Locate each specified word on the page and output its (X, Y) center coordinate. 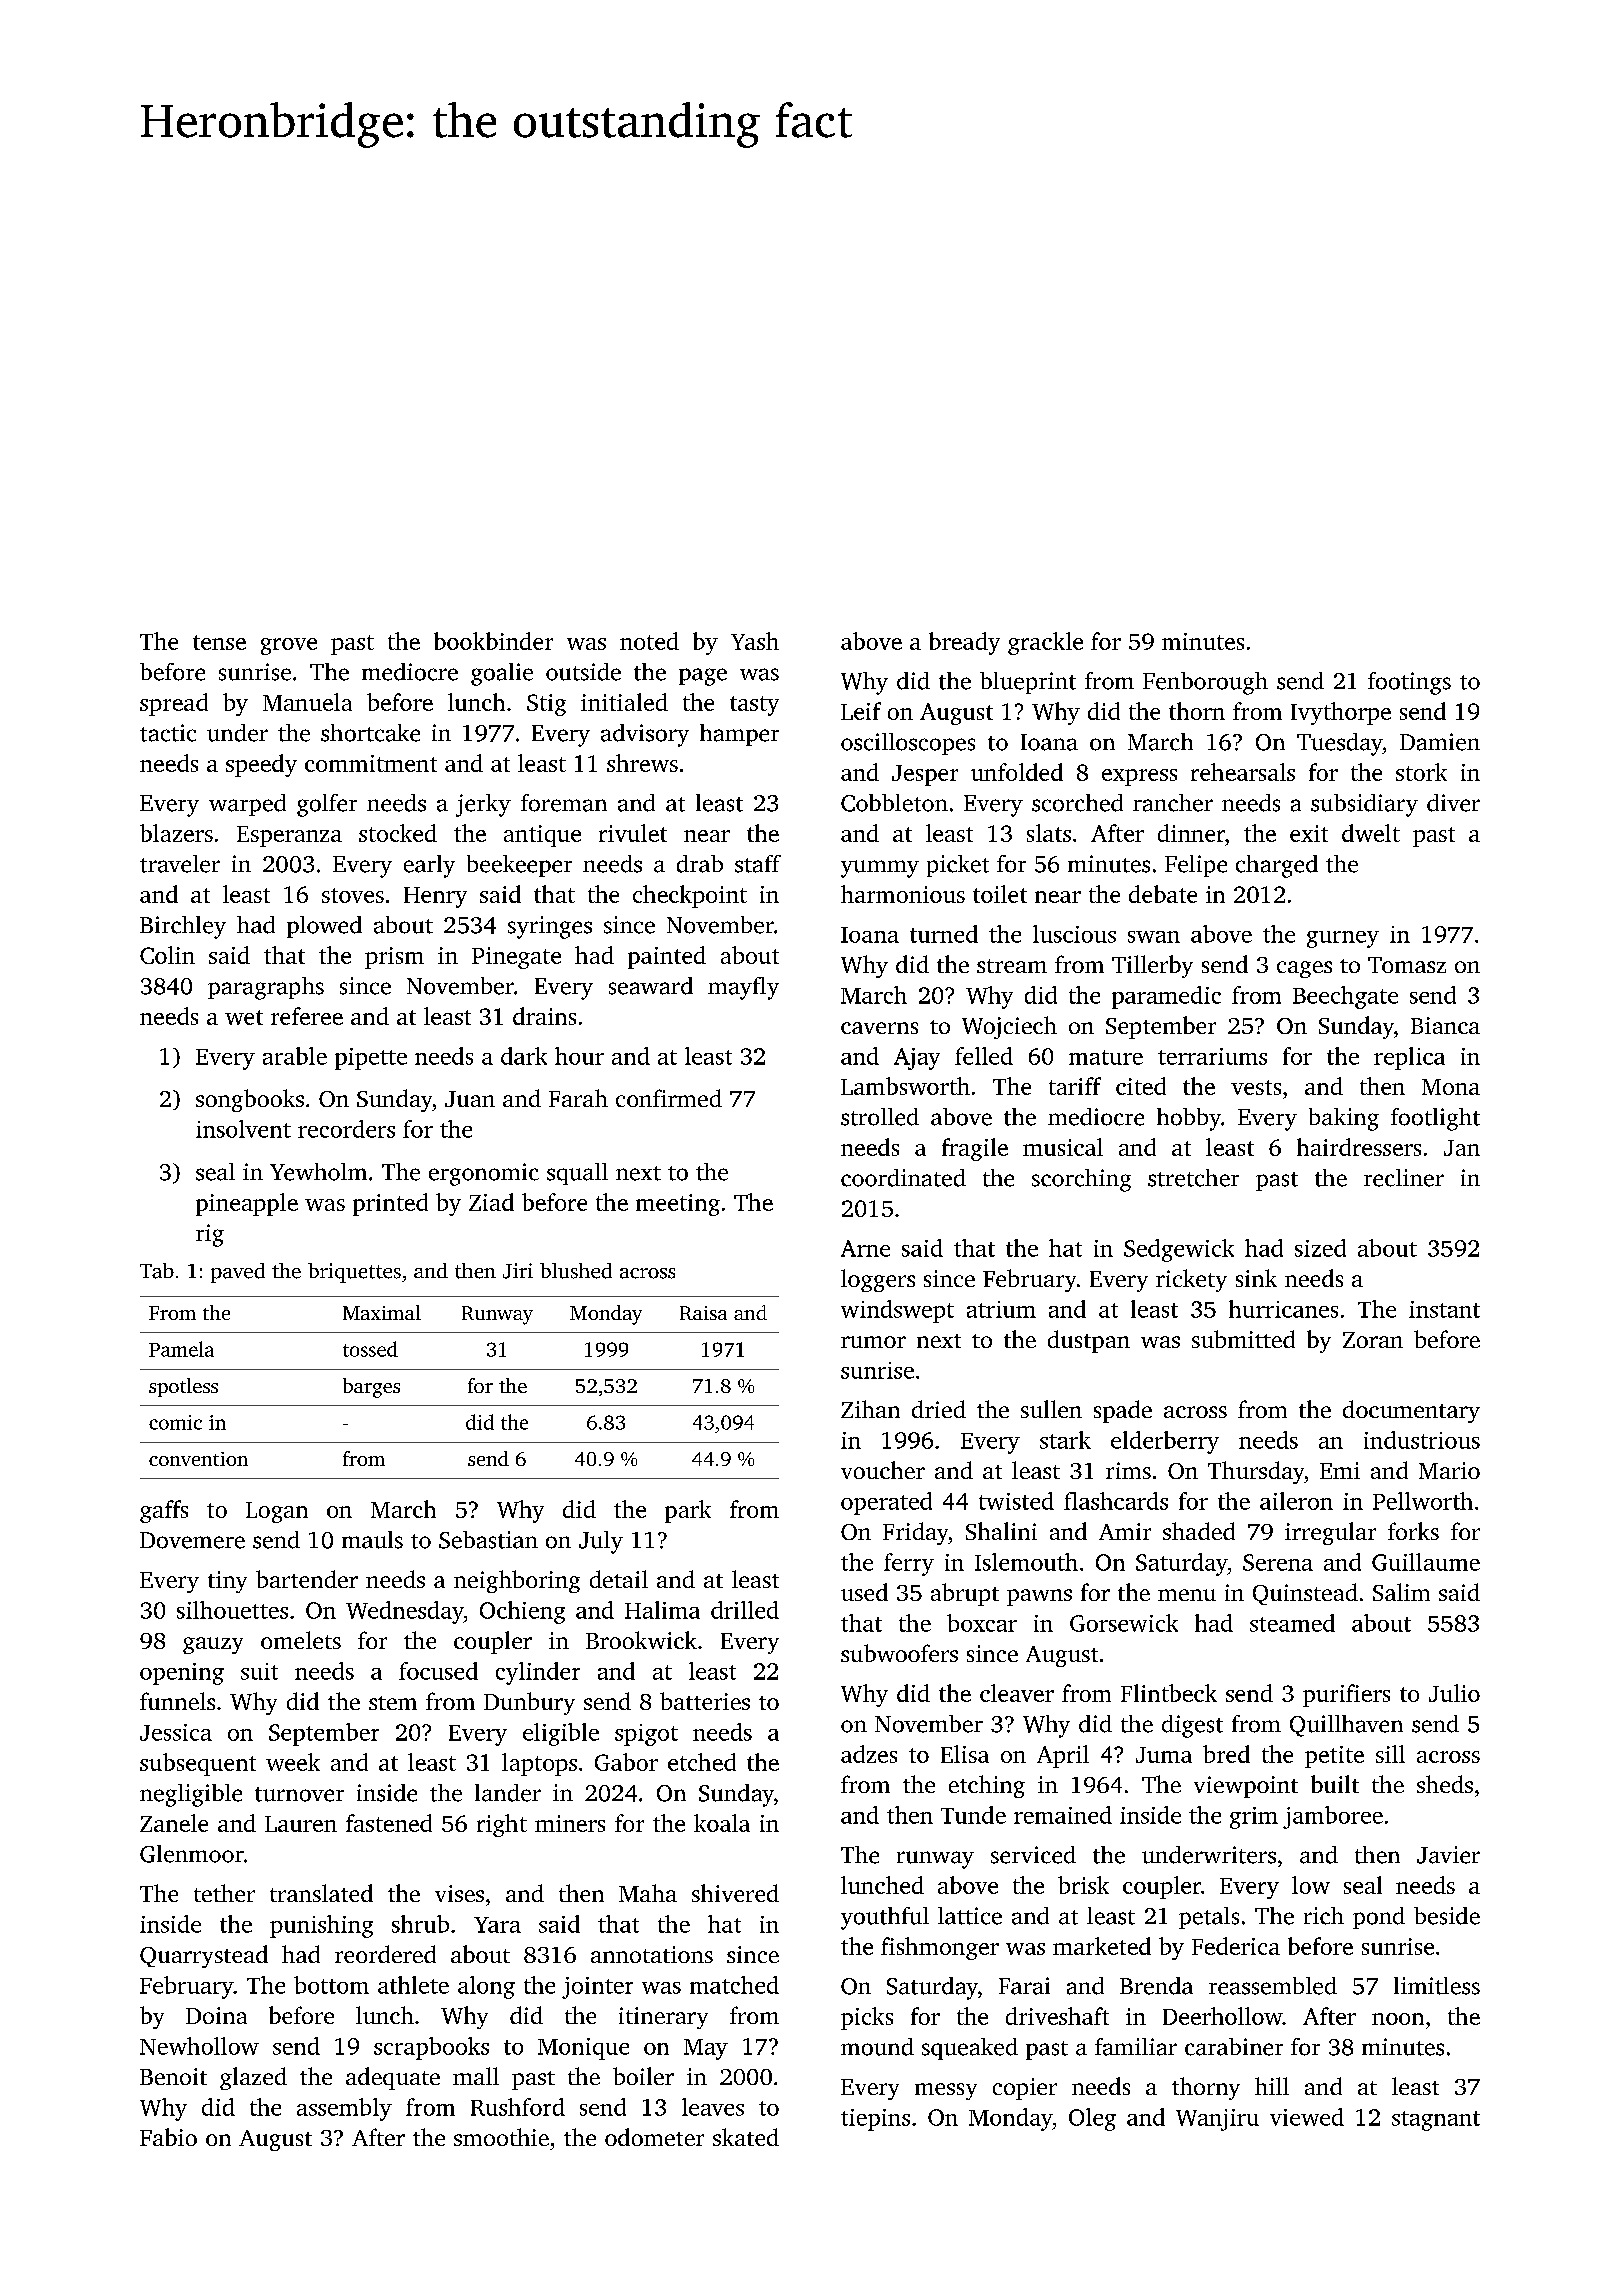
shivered (735, 1893)
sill (1390, 1754)
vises (459, 1893)
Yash (755, 641)
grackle (1045, 643)
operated (886, 1503)
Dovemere (192, 1540)
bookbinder (493, 641)
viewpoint (1246, 1787)
